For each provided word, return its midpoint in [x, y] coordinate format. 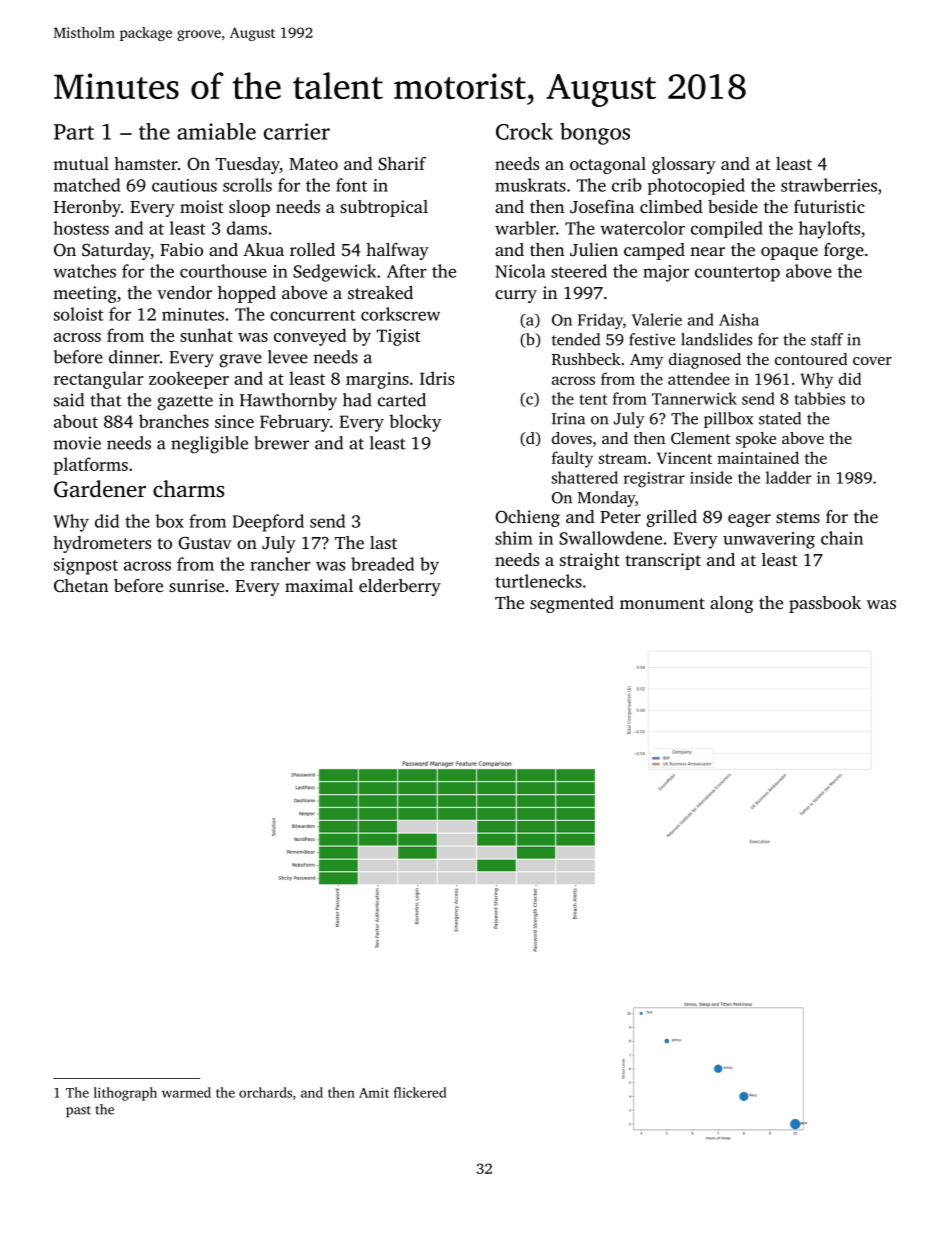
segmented [572, 604]
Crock [524, 131]
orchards [265, 1092]
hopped [247, 294]
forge [844, 251]
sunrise [196, 585]
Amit [374, 1092]
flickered [420, 1092]
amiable [216, 131]
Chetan [81, 586]
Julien [594, 250]
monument [662, 603]
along [731, 604]
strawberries [829, 185]
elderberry [400, 587]
